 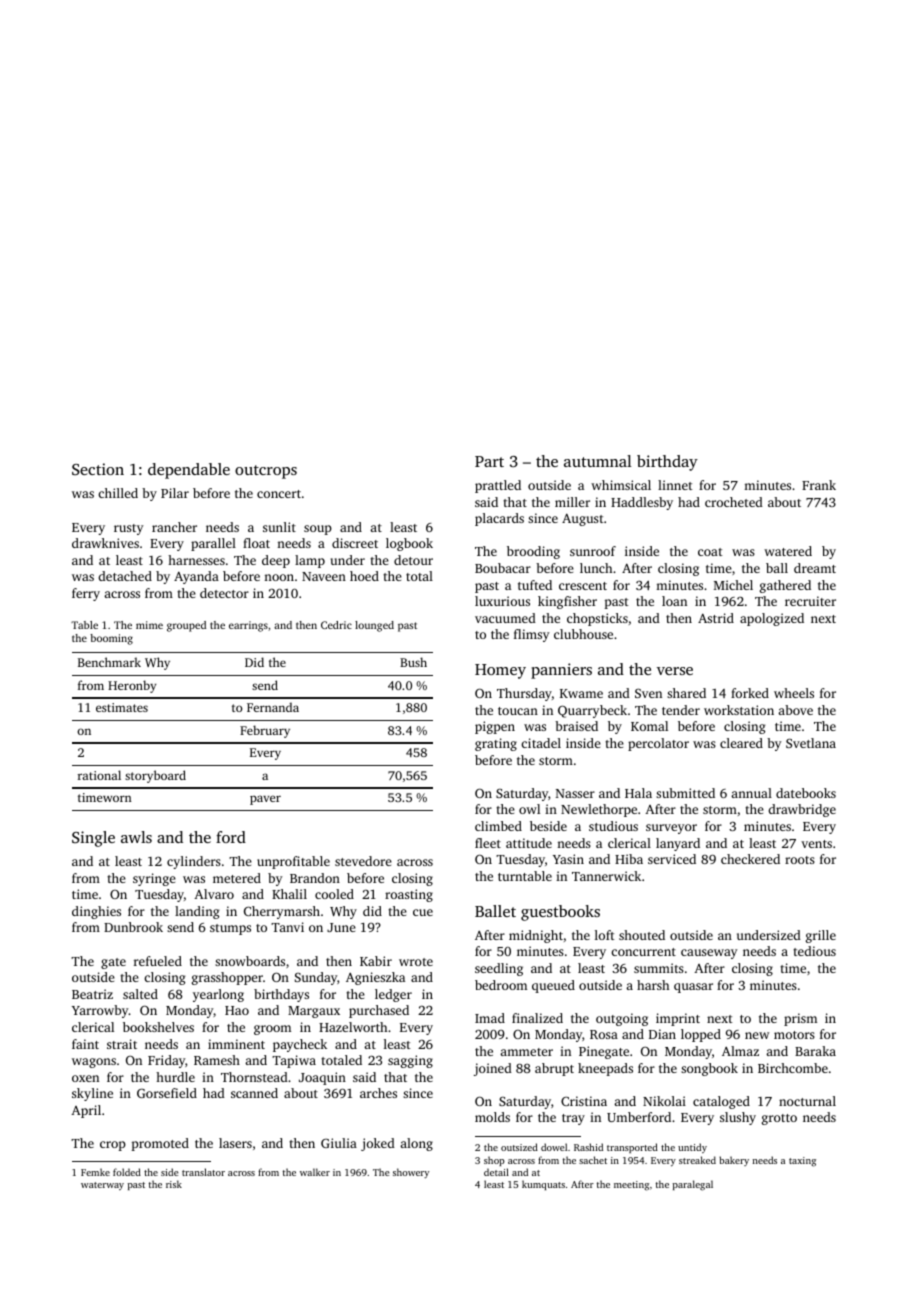 What do you see at coordinates (235, 1143) in the screenshot?
I see `lasers` at bounding box center [235, 1143].
